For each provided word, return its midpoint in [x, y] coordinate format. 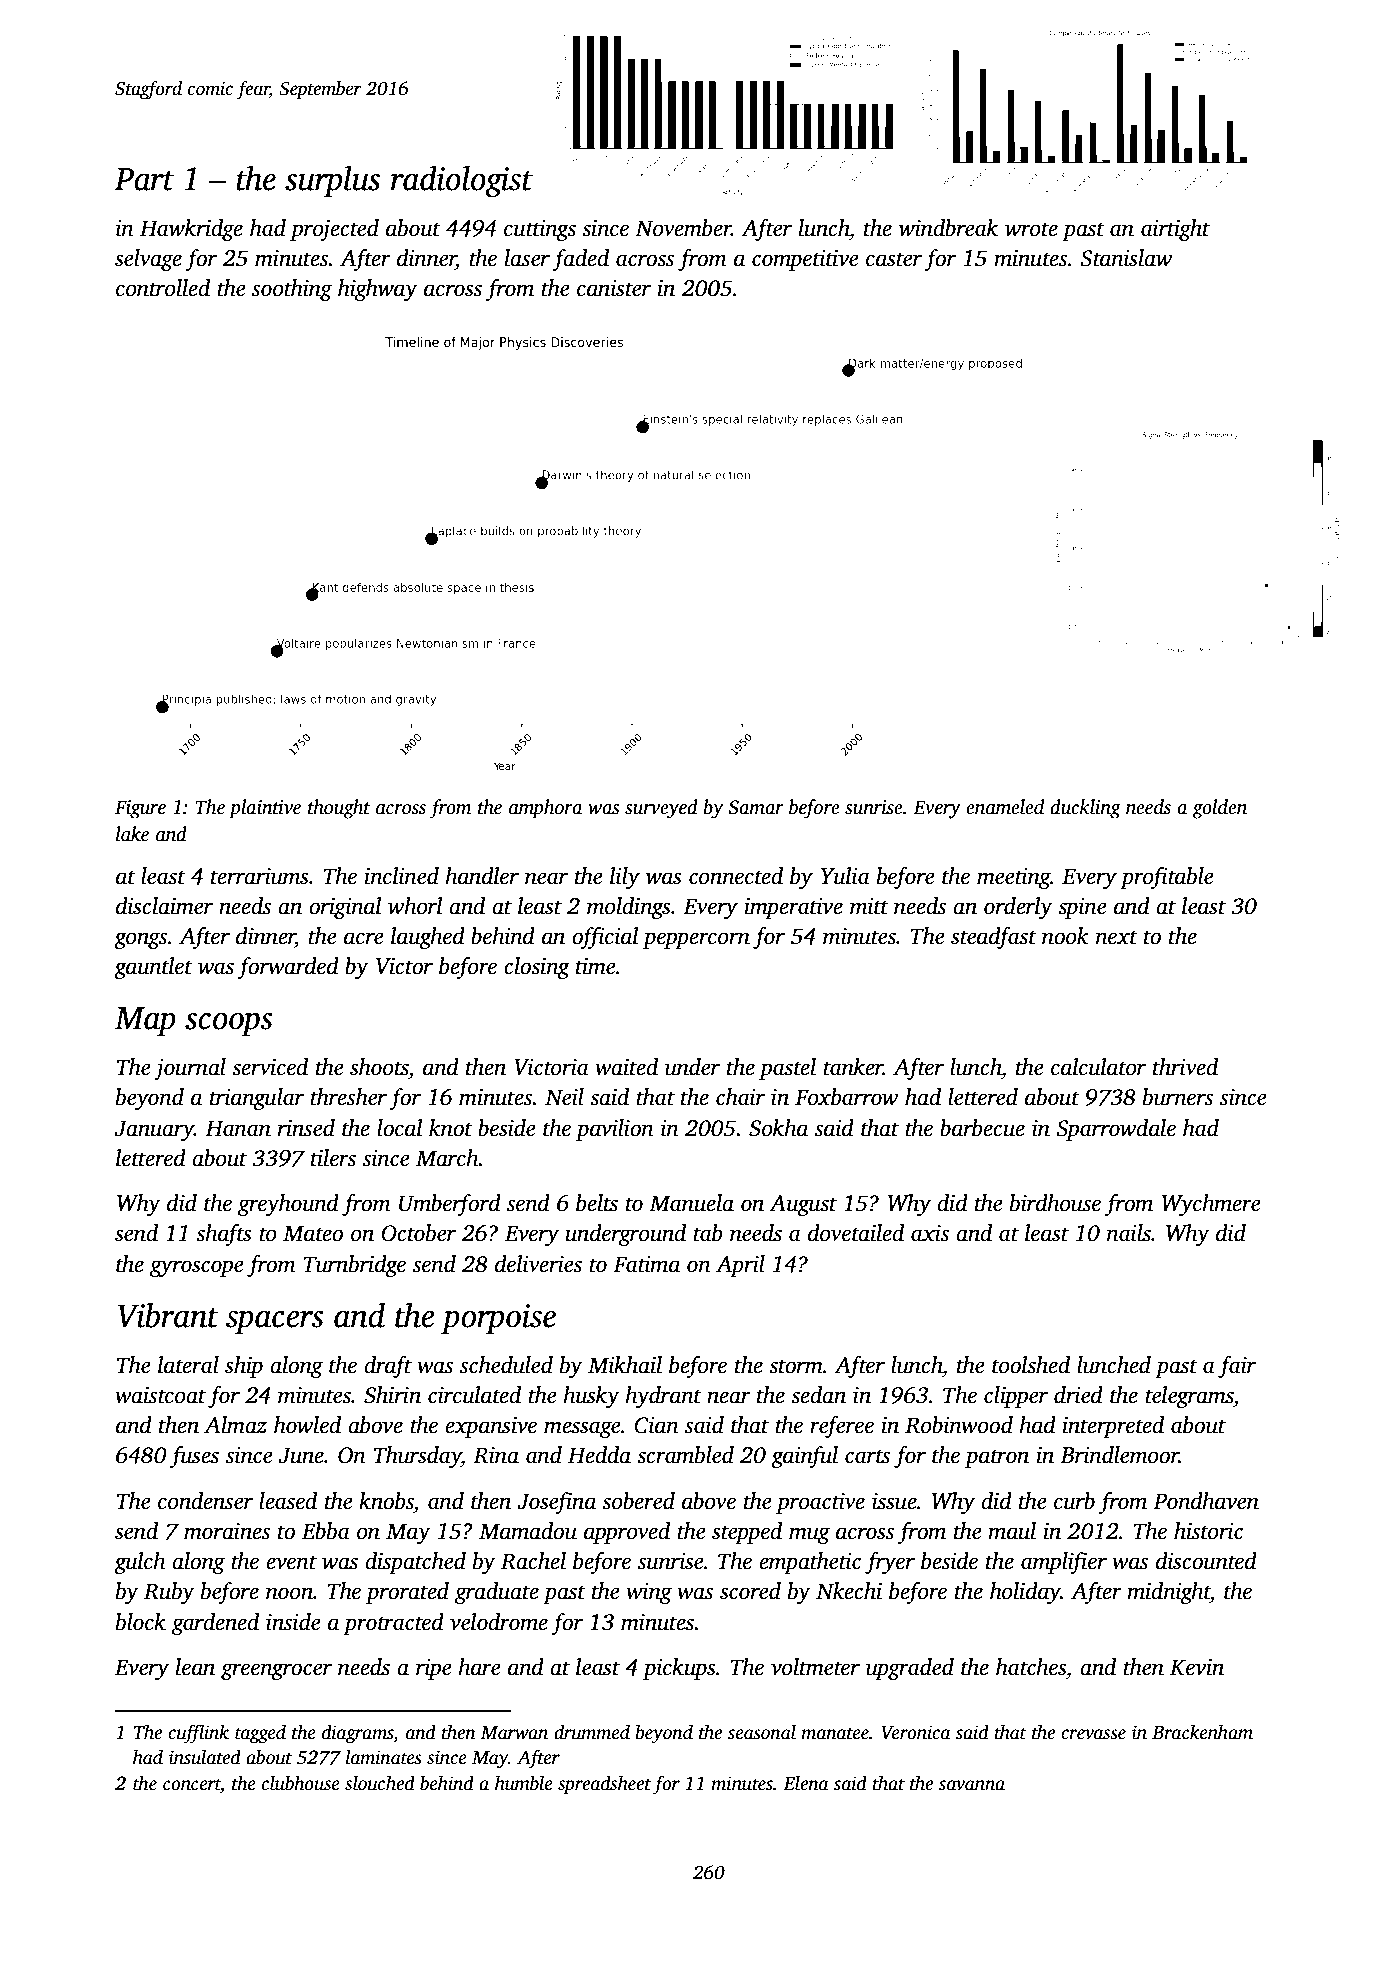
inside [293, 1622]
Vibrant [168, 1315]
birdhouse [1055, 1203]
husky [592, 1397]
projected [334, 230]
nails [1129, 1233]
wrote [1031, 229]
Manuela [691, 1203]
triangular [257, 1099]
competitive [805, 260]
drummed [592, 1732]
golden [1219, 809]
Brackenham [1202, 1732]
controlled [163, 288]
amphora [546, 809]
